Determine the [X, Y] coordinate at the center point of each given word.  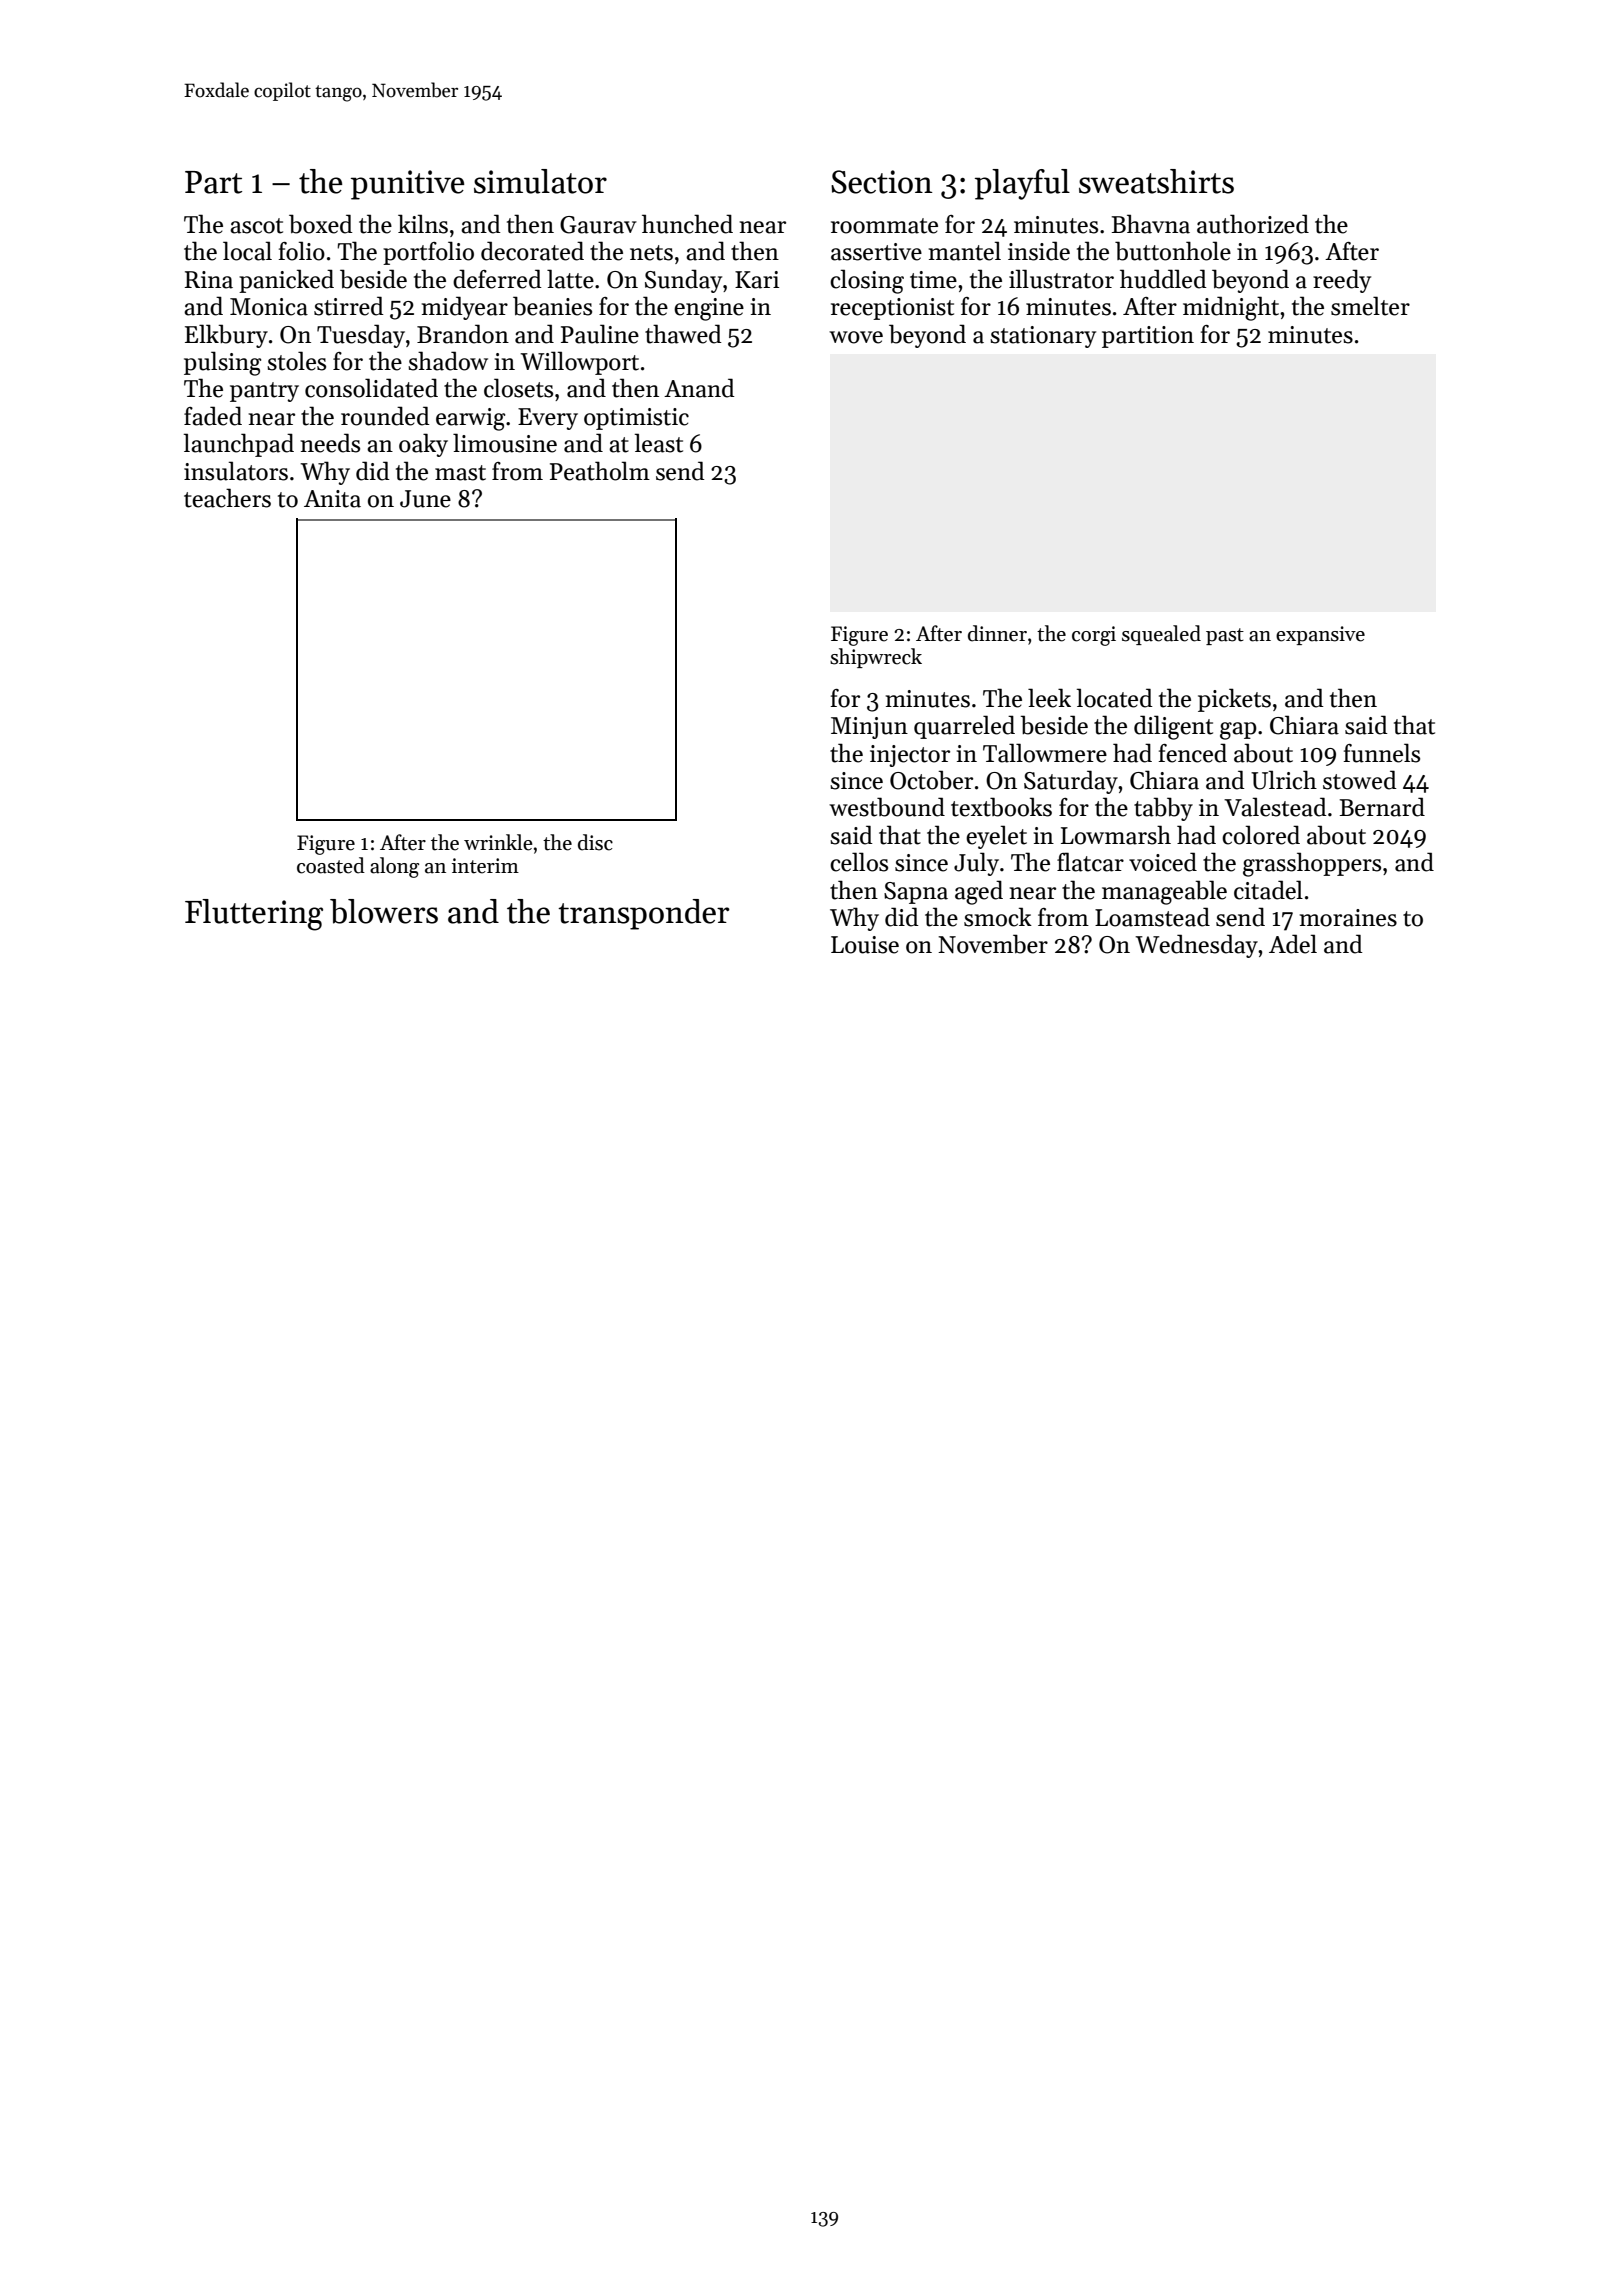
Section [882, 182]
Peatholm [600, 471]
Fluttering [254, 915]
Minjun [869, 728]
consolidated [371, 388]
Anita [332, 499]
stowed [1360, 780]
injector [910, 756]
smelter [1370, 306]
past [1225, 636]
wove [856, 337]
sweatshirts [1156, 181]
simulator [540, 181]
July [976, 864]
